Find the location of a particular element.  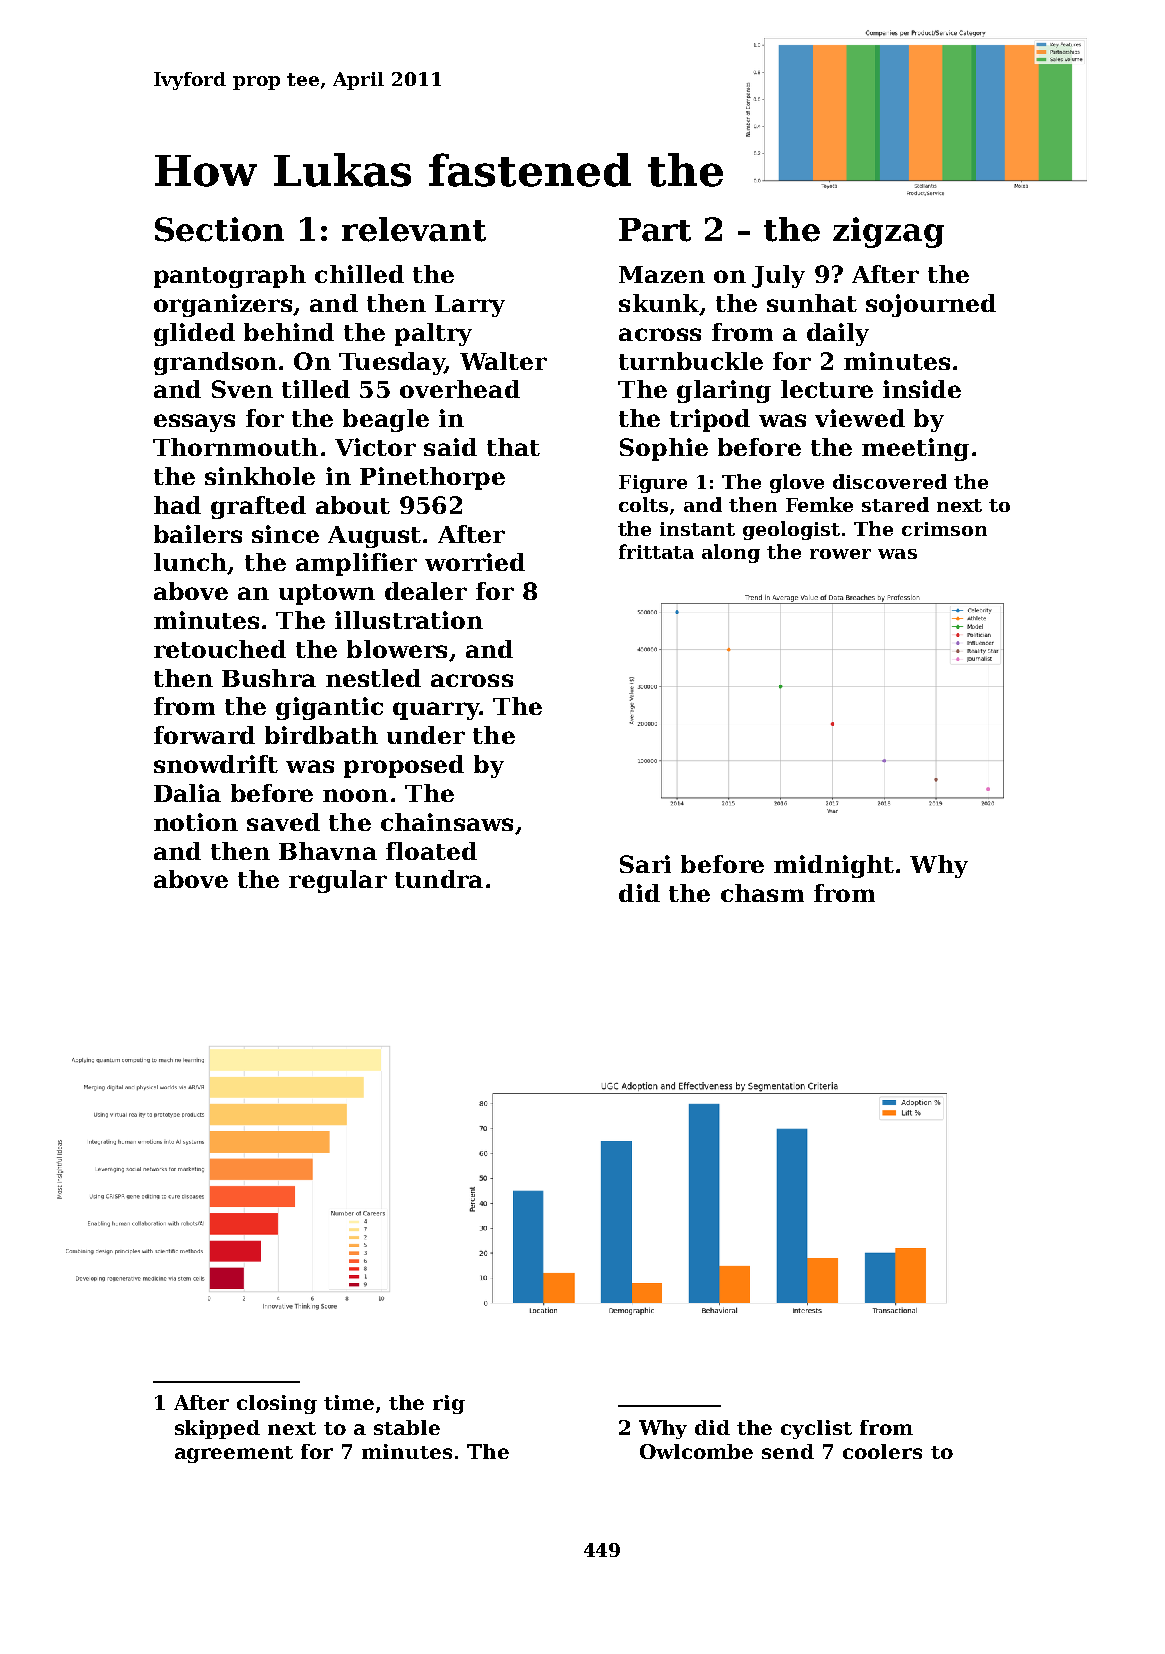

Mazen is located at coordinates (662, 274).
